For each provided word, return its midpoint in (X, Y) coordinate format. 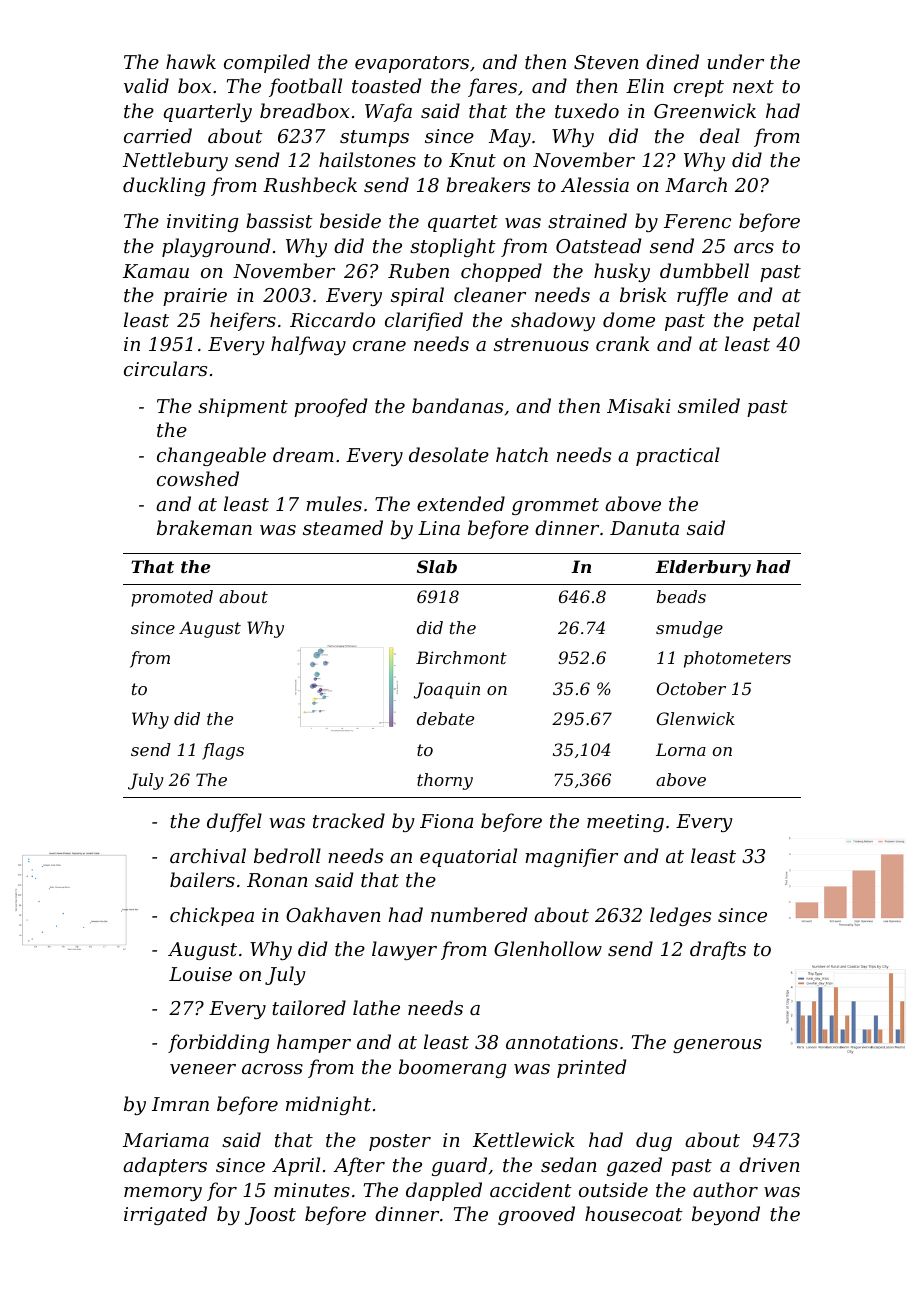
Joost (270, 1216)
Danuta (644, 528)
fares (492, 87)
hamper (314, 1043)
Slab (437, 566)
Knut (472, 160)
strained (587, 220)
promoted (172, 598)
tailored (309, 1007)
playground (216, 247)
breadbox (305, 110)
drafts (718, 950)
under (735, 61)
